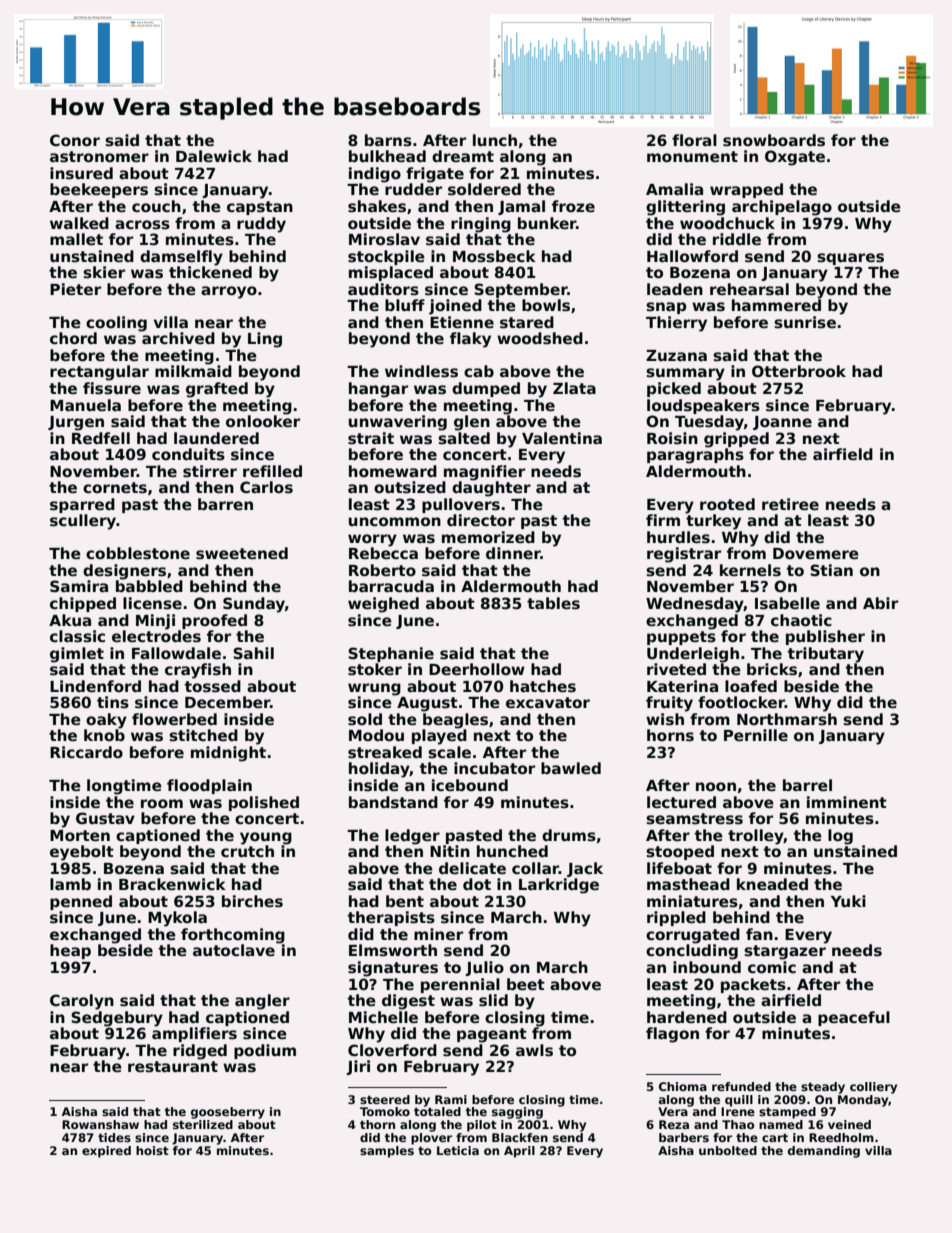  I want to click on Yuki, so click(848, 901).
